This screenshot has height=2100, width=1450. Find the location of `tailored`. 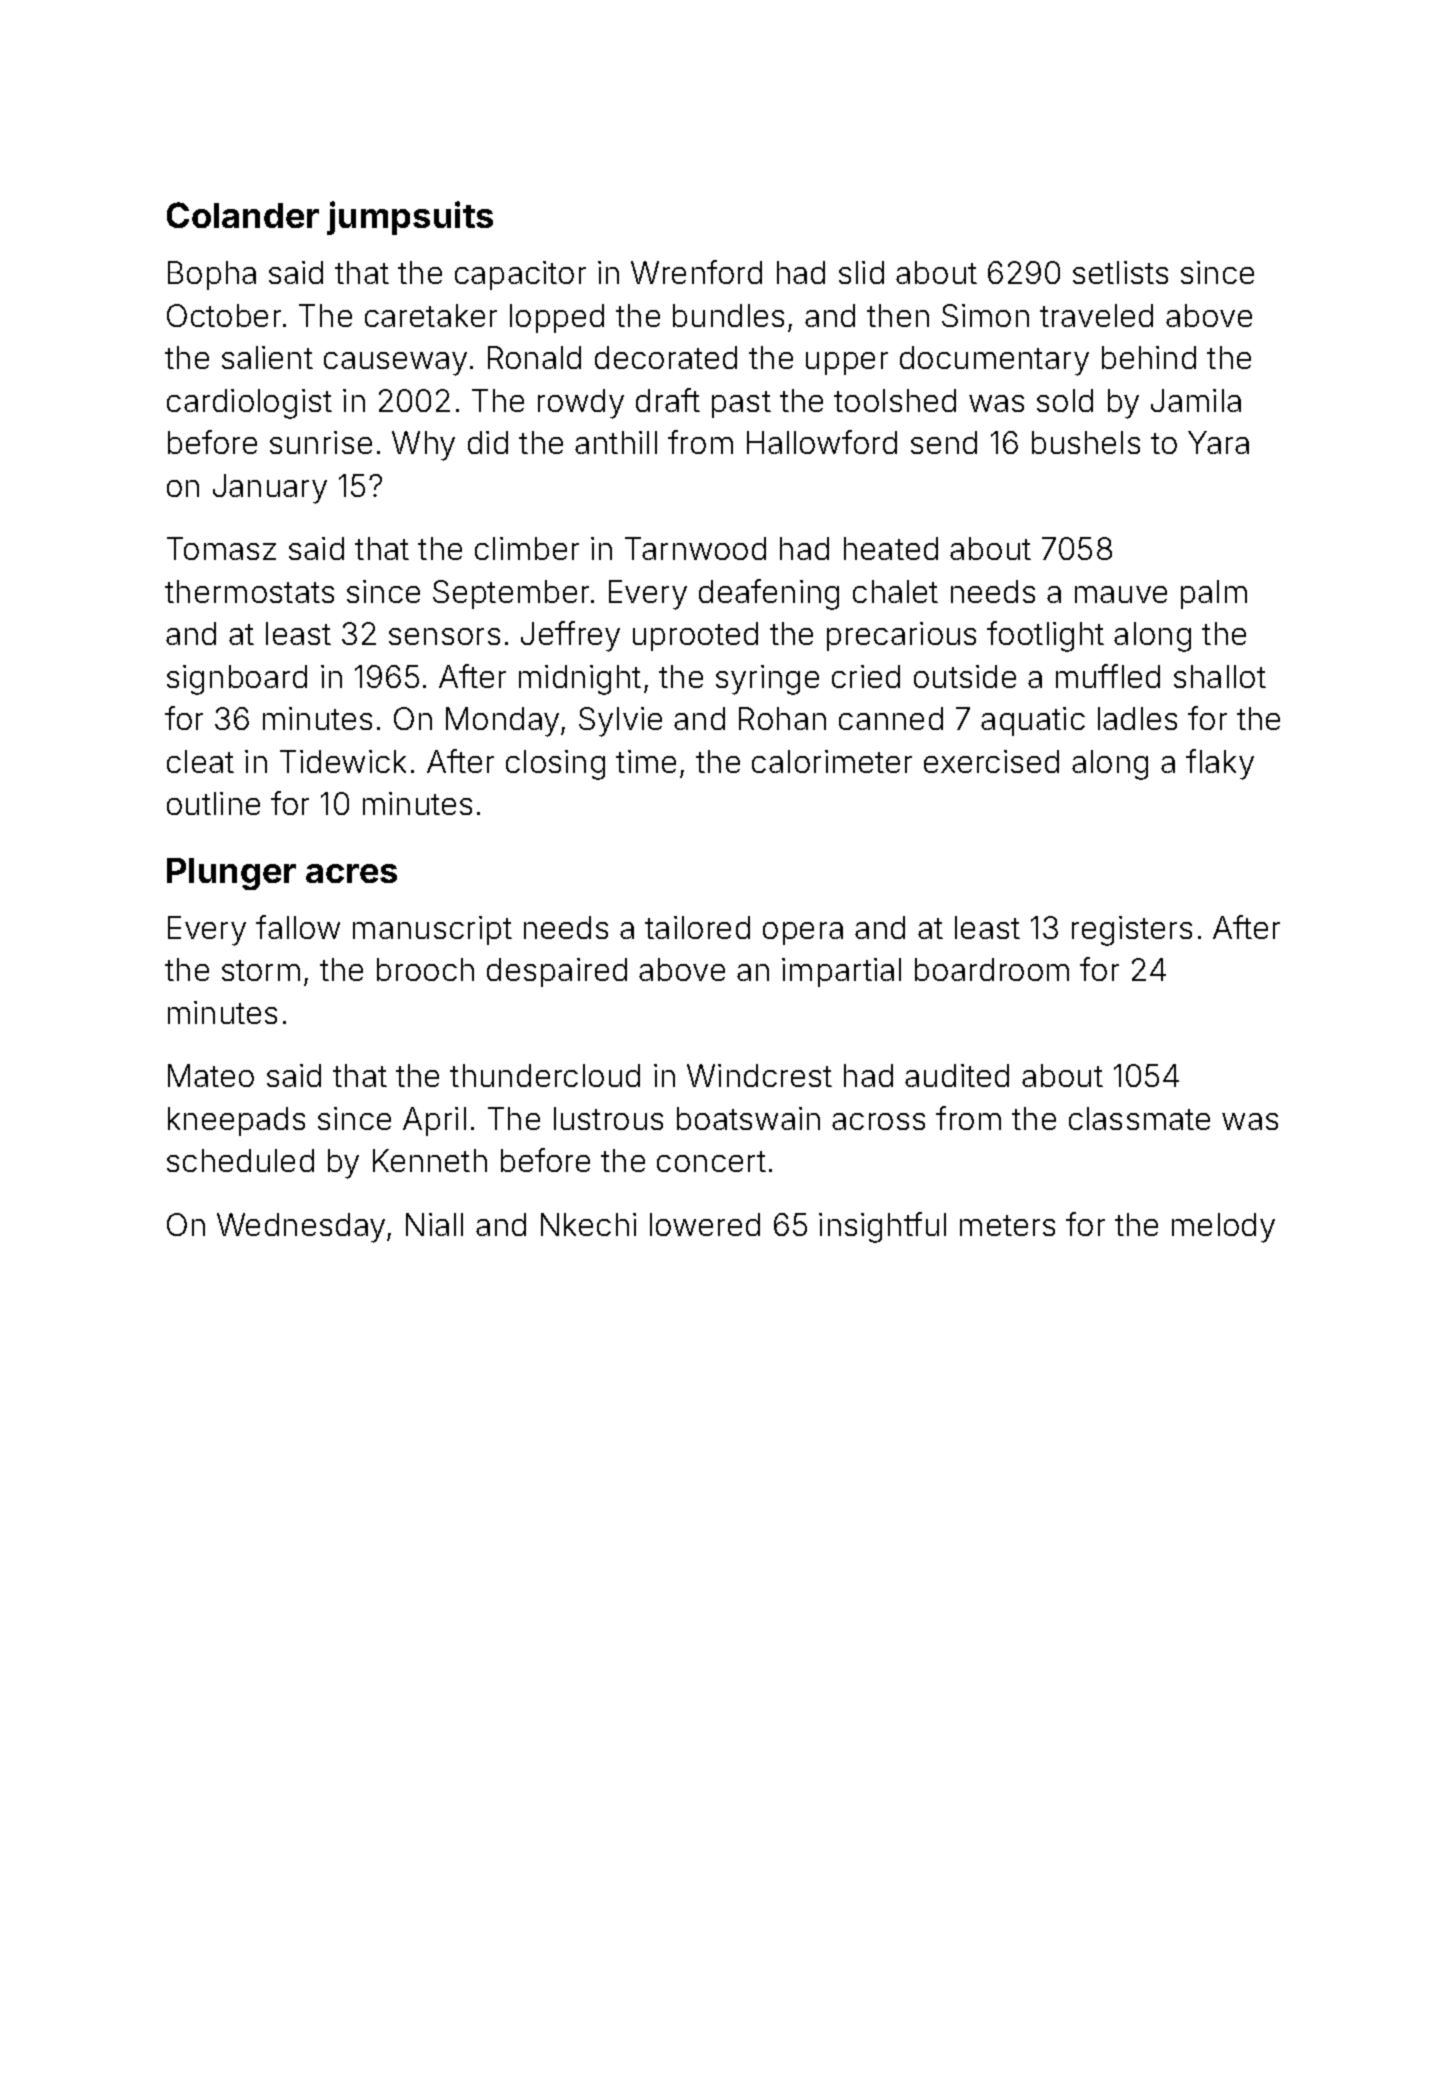

tailored is located at coordinates (697, 927).
